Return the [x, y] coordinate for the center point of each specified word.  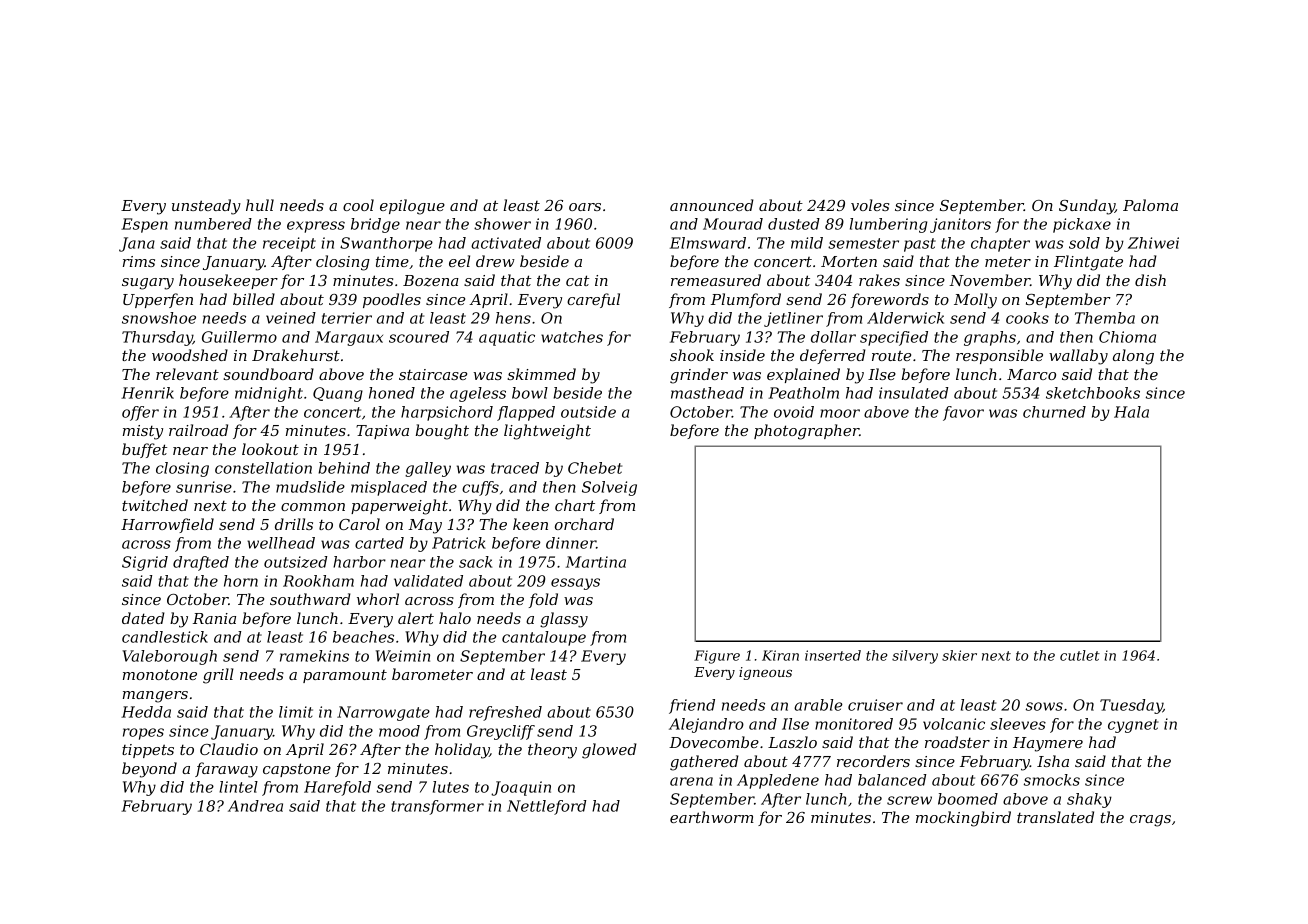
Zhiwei [1153, 243]
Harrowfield [167, 525]
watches [572, 337]
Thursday [157, 338]
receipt [289, 244]
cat [577, 280]
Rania [214, 618]
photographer [806, 432]
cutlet [1080, 655]
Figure [717, 657]
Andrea [255, 806]
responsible [999, 356]
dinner [571, 543]
